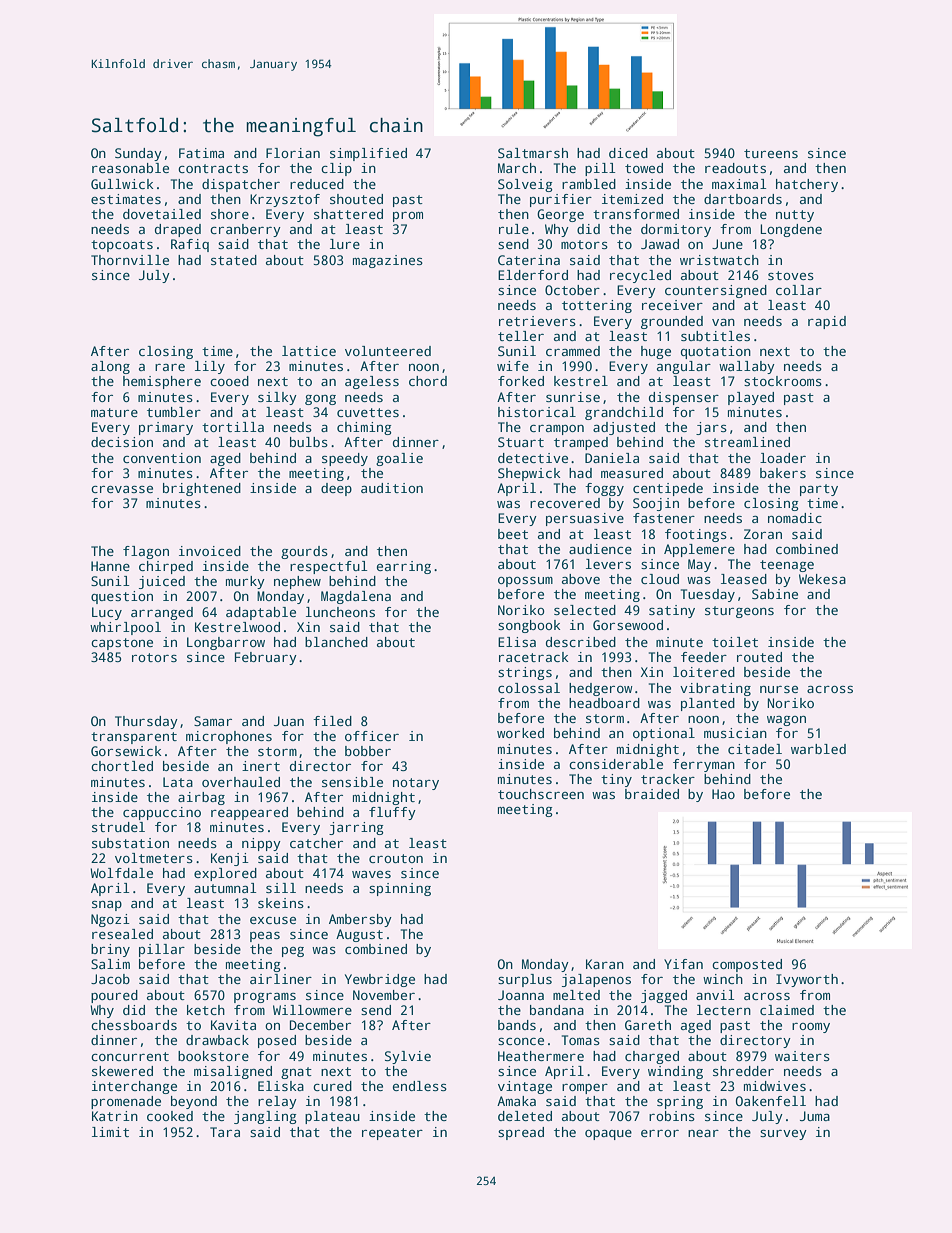 The image size is (952, 1233). What do you see at coordinates (513, 534) in the page?
I see `beet` at bounding box center [513, 534].
